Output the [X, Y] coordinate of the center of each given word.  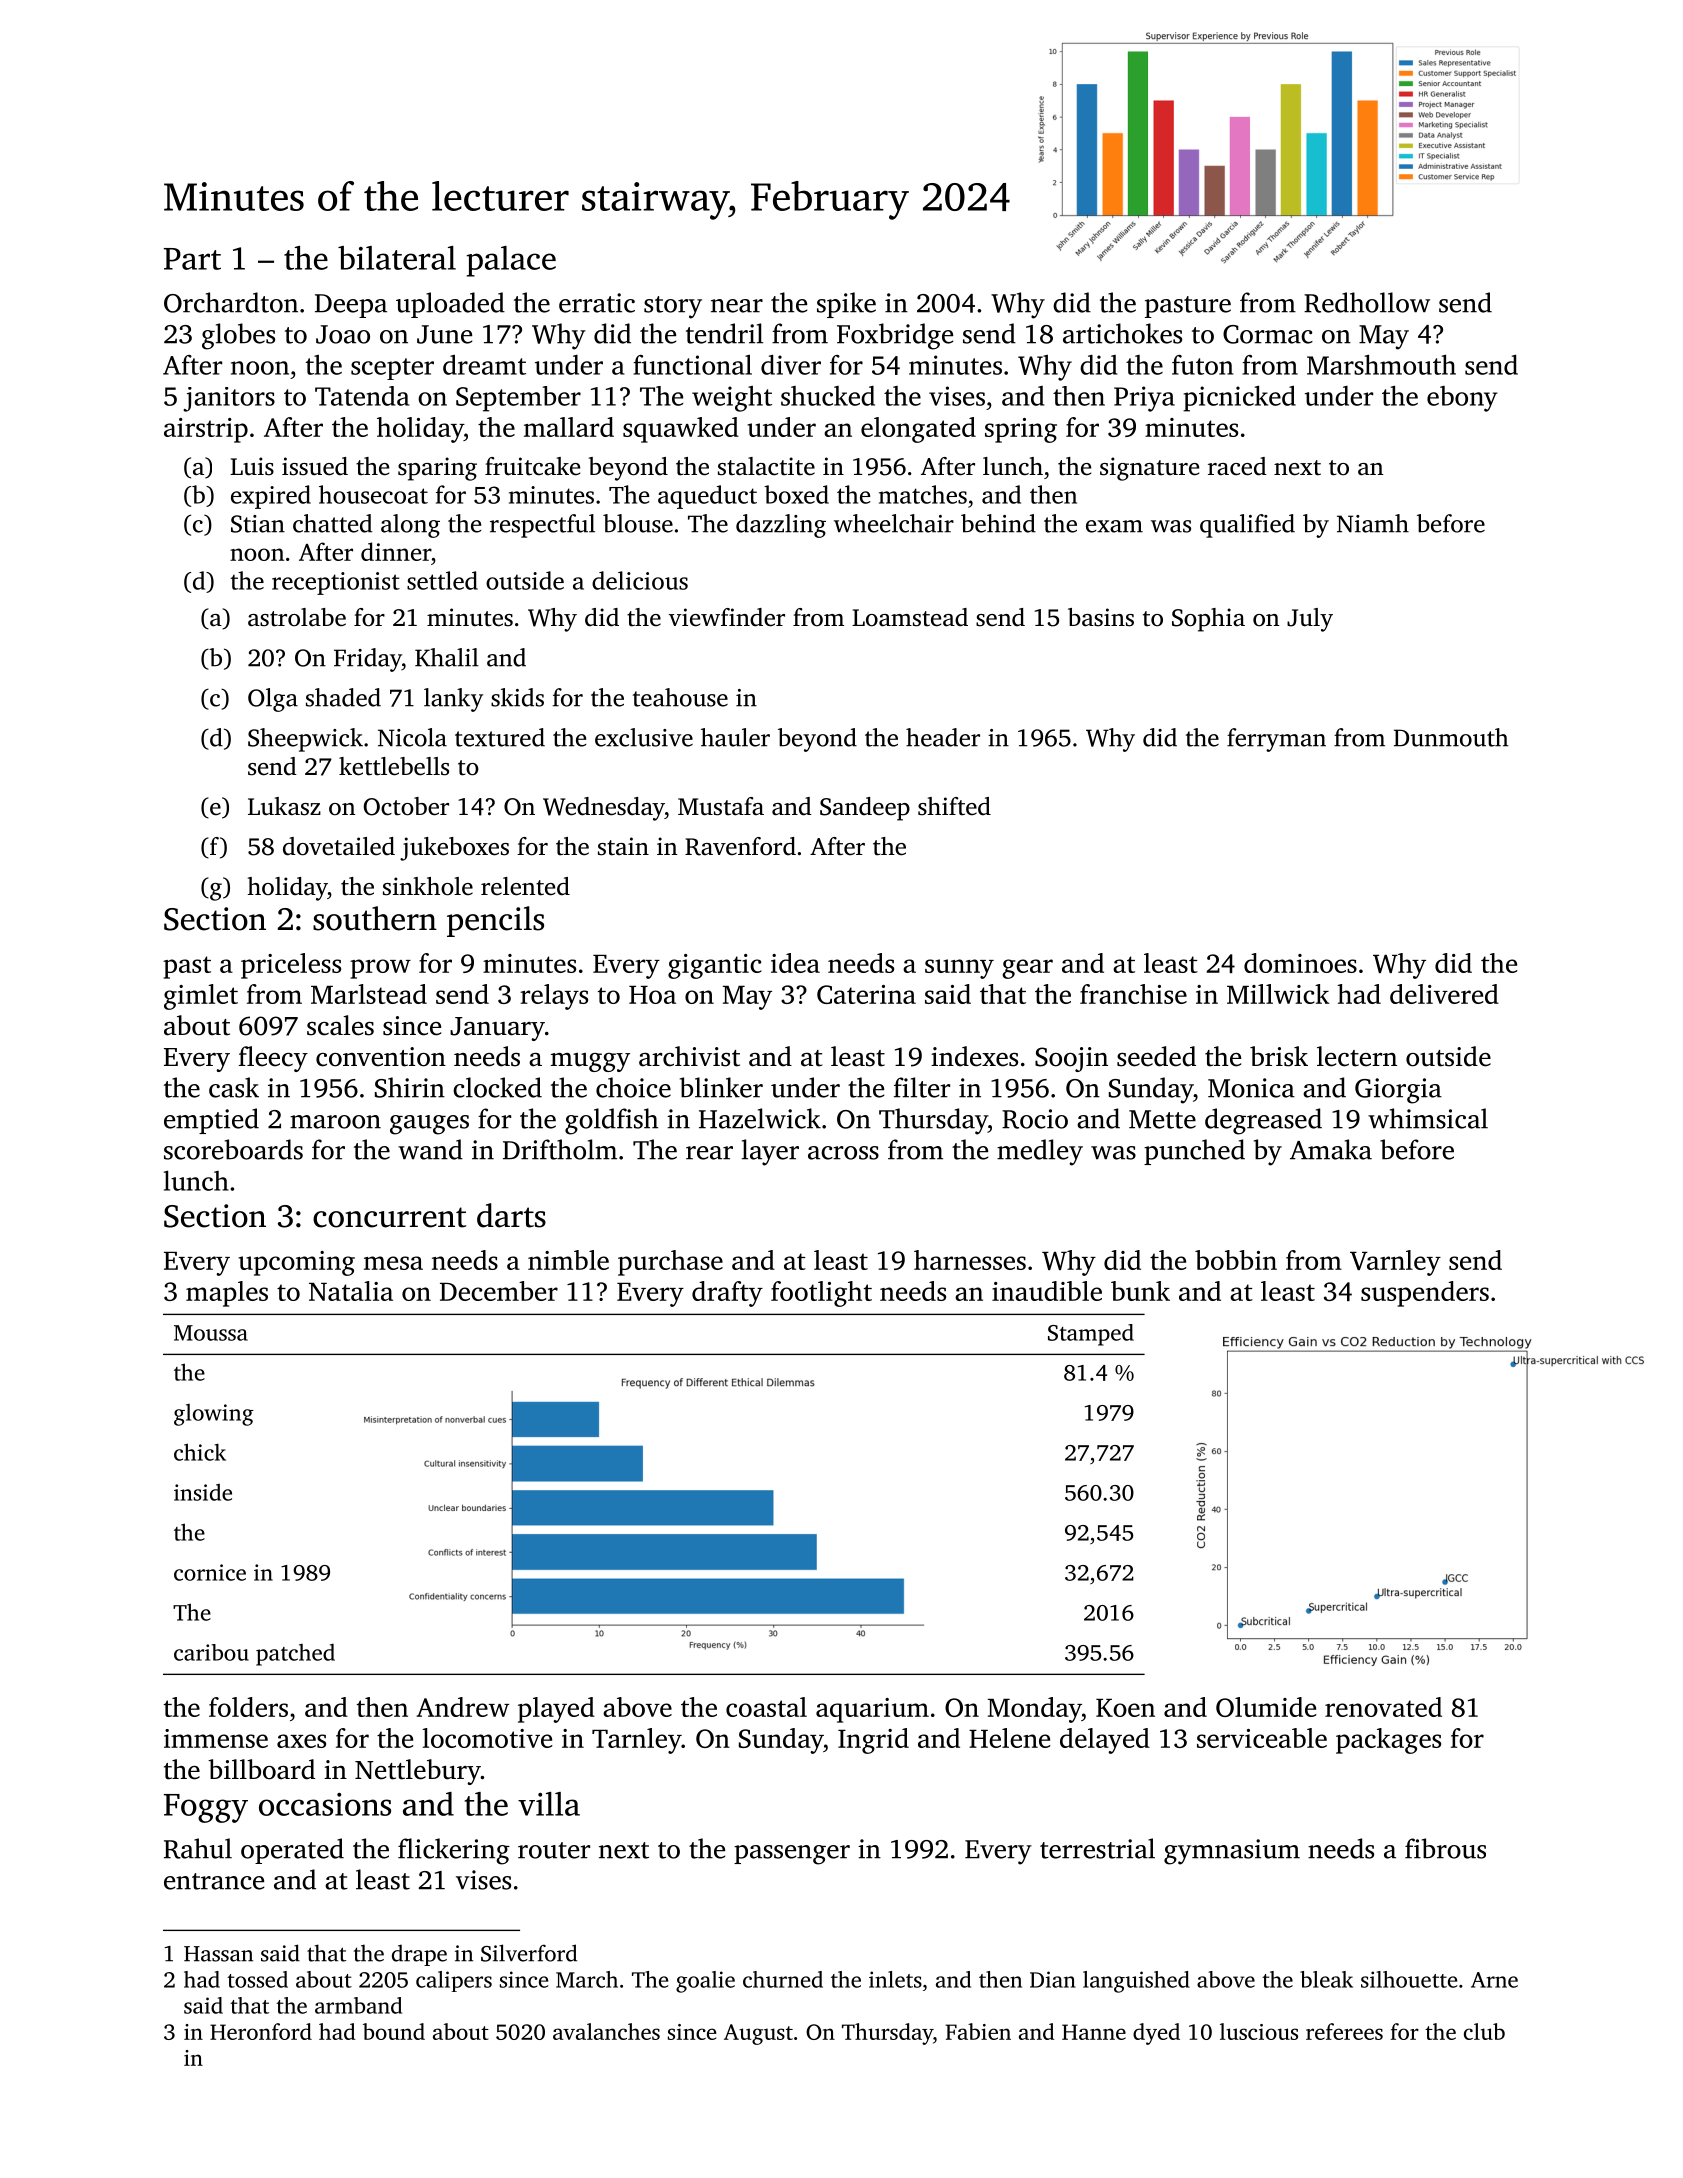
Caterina [866, 994]
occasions [325, 1804]
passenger [792, 1855]
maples [227, 1294]
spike [846, 305]
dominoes [1300, 963]
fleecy [273, 1059]
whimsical [1428, 1118]
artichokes [1122, 333]
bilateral [397, 258]
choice [633, 1087]
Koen [1125, 1708]
